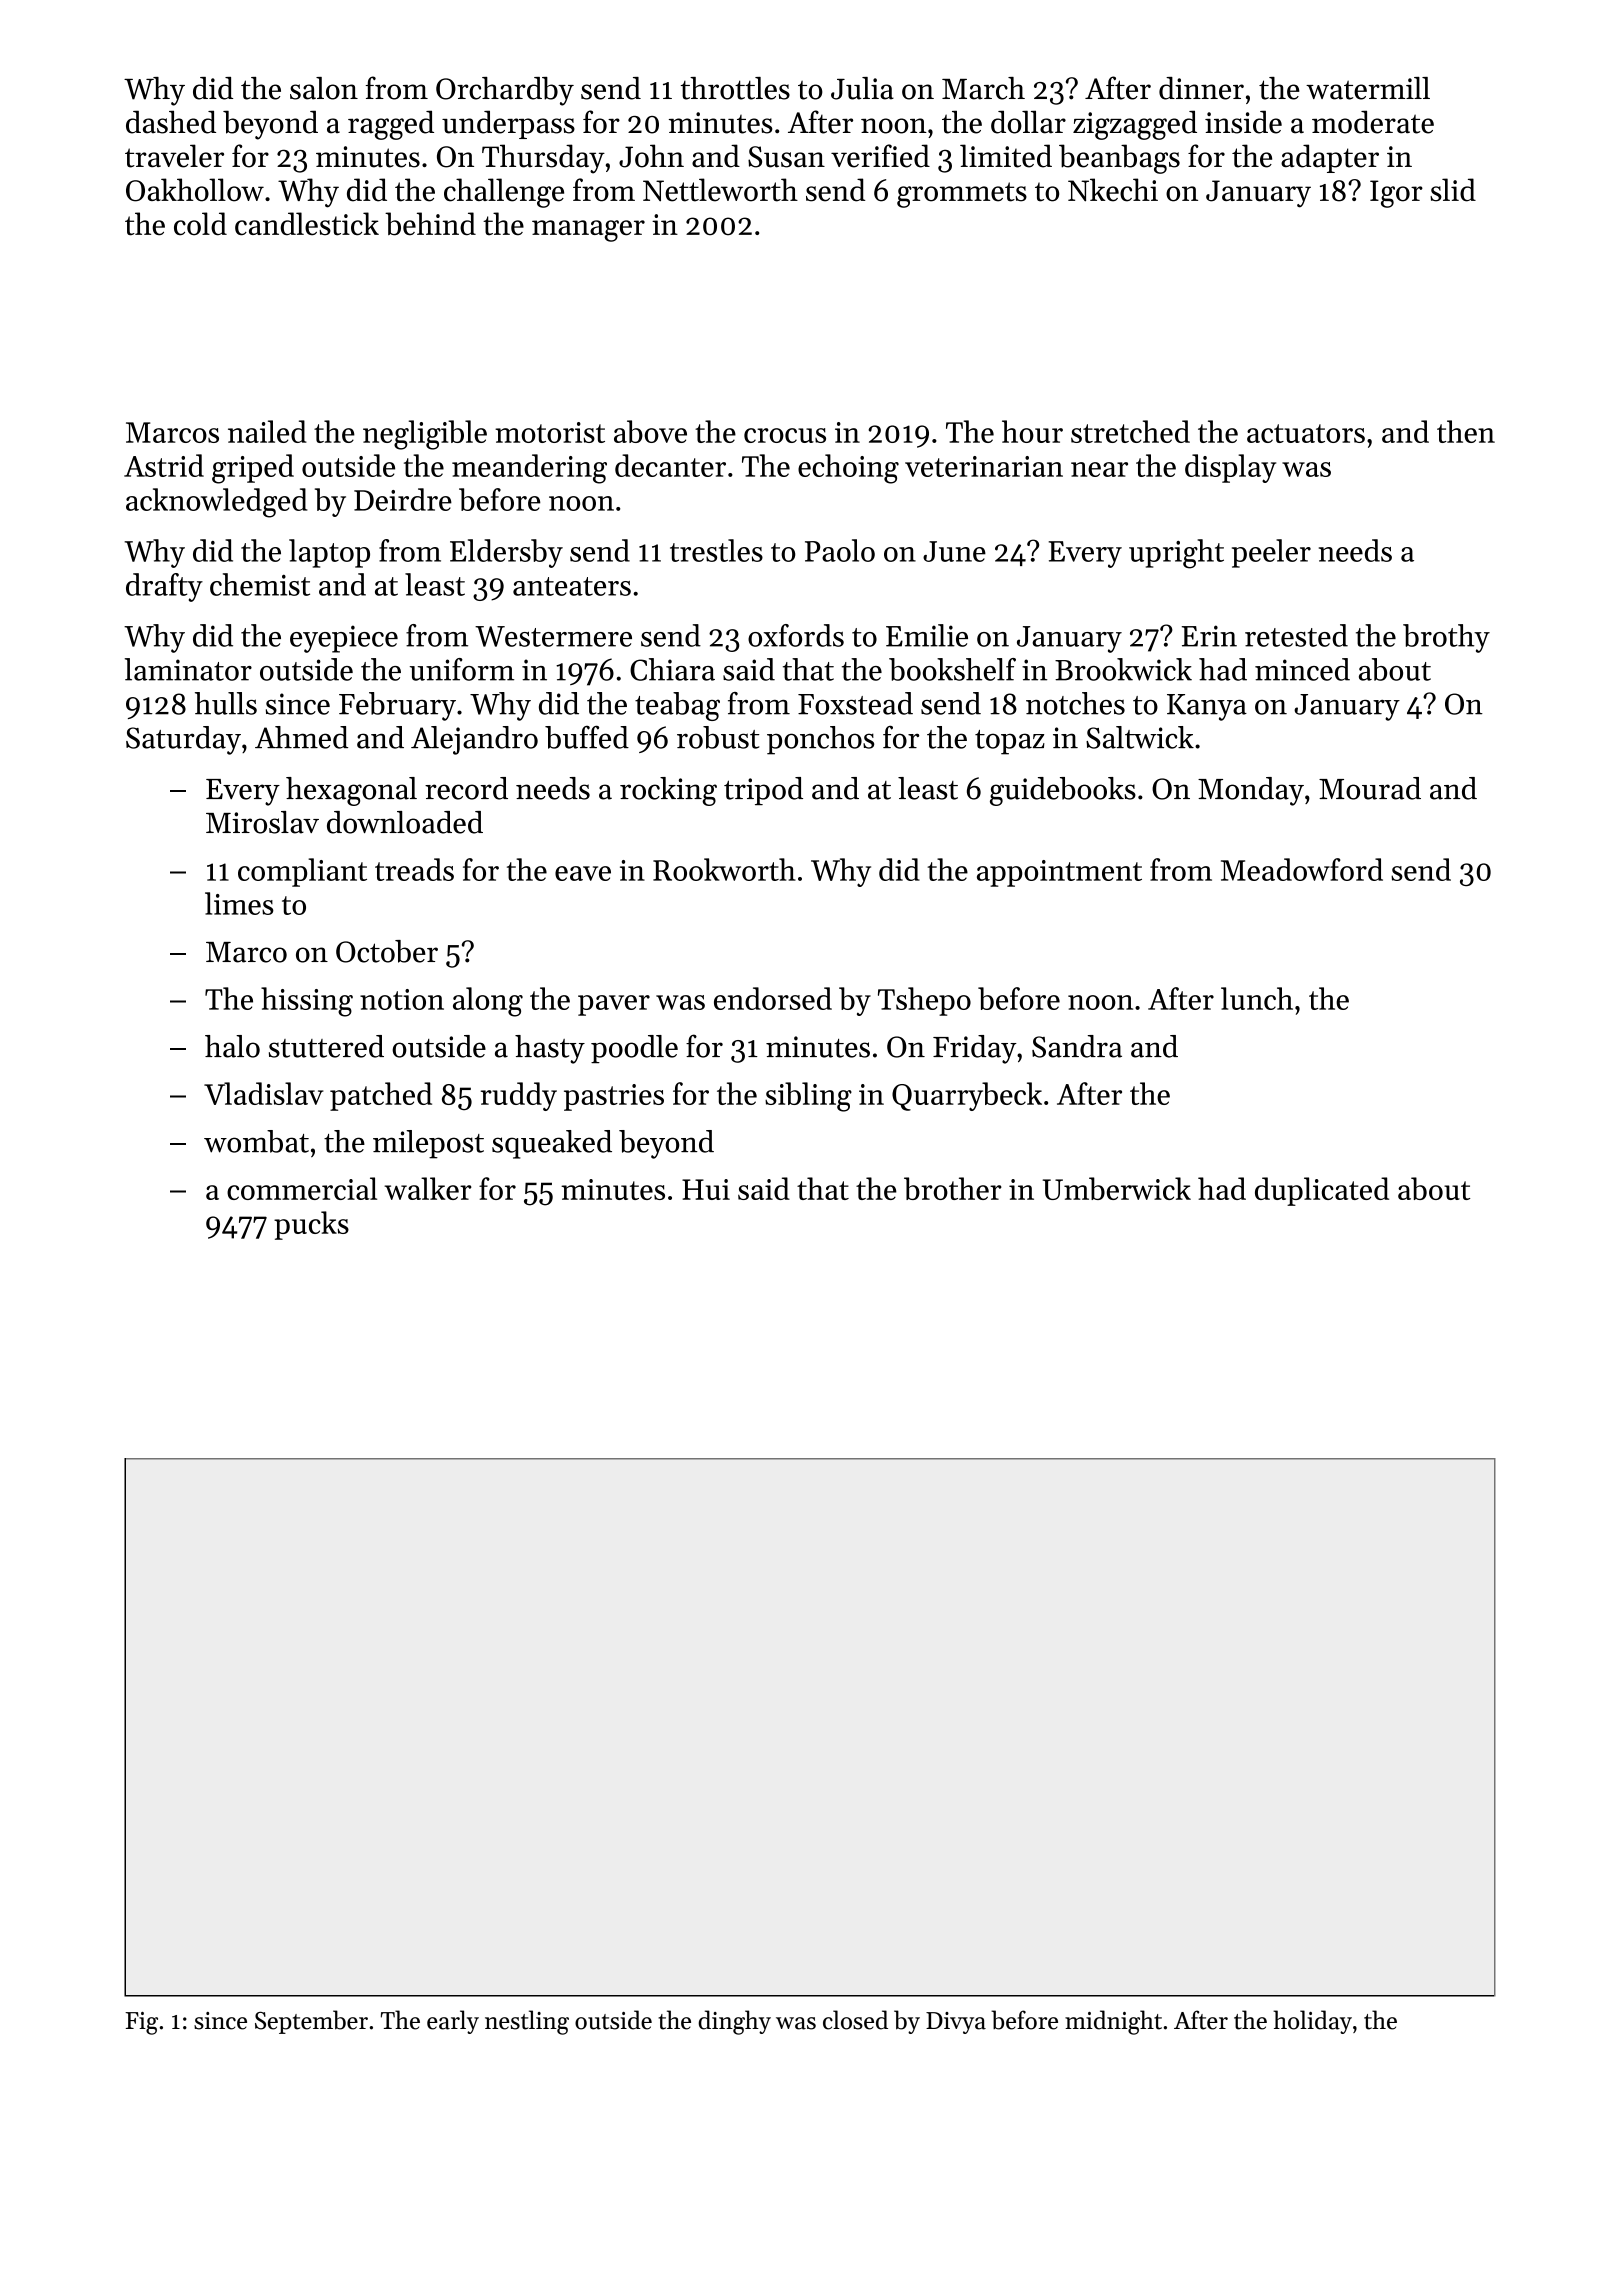 This screenshot has height=2292, width=1620. What do you see at coordinates (453, 2022) in the screenshot?
I see `early` at bounding box center [453, 2022].
